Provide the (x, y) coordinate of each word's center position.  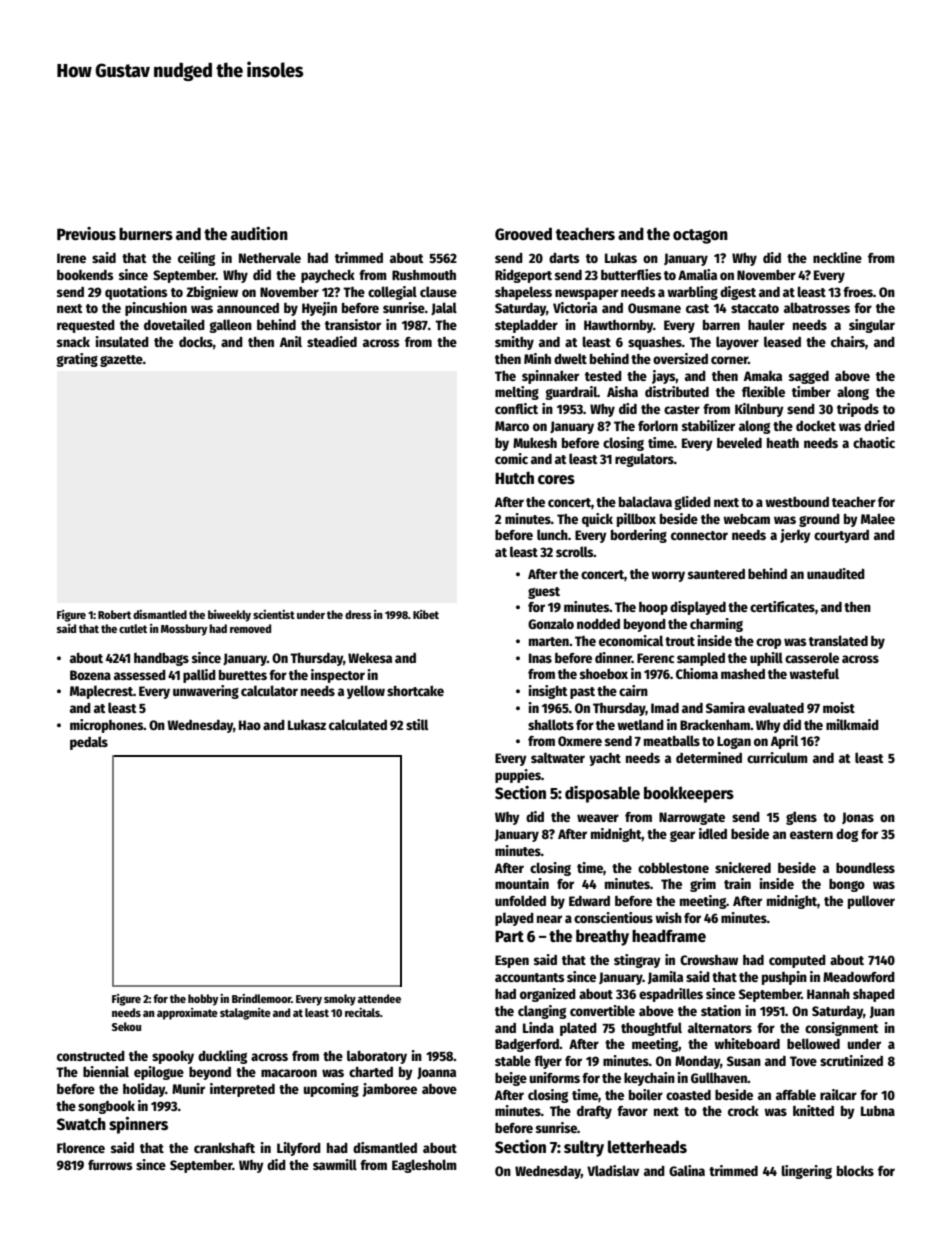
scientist (274, 614)
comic (511, 458)
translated (838, 640)
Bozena (90, 675)
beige (511, 1079)
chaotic (874, 442)
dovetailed (174, 324)
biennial (106, 1071)
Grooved (523, 233)
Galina (687, 1170)
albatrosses (817, 307)
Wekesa (370, 658)
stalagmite (245, 1014)
